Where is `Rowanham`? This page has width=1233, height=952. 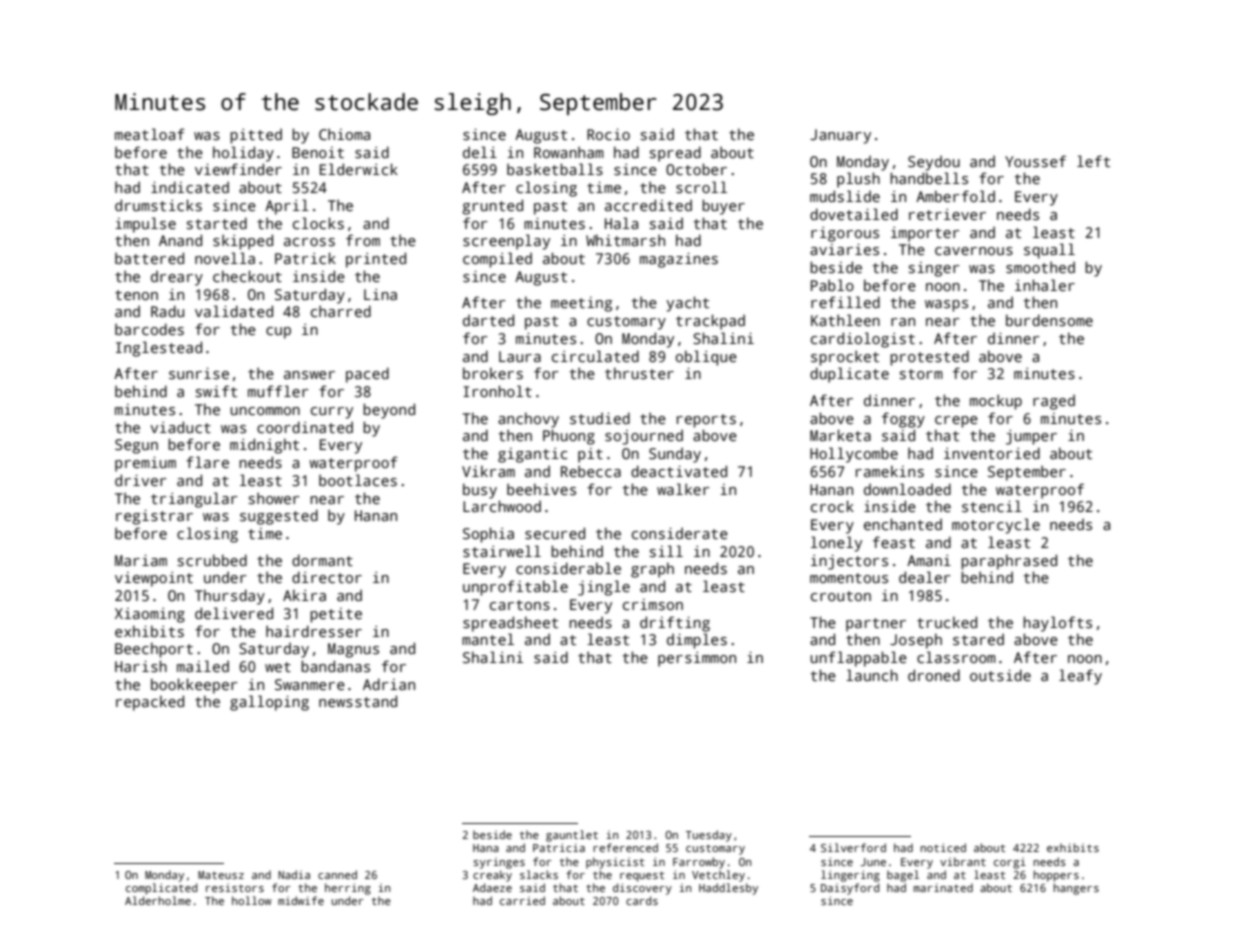
Rowanham is located at coordinates (569, 152).
